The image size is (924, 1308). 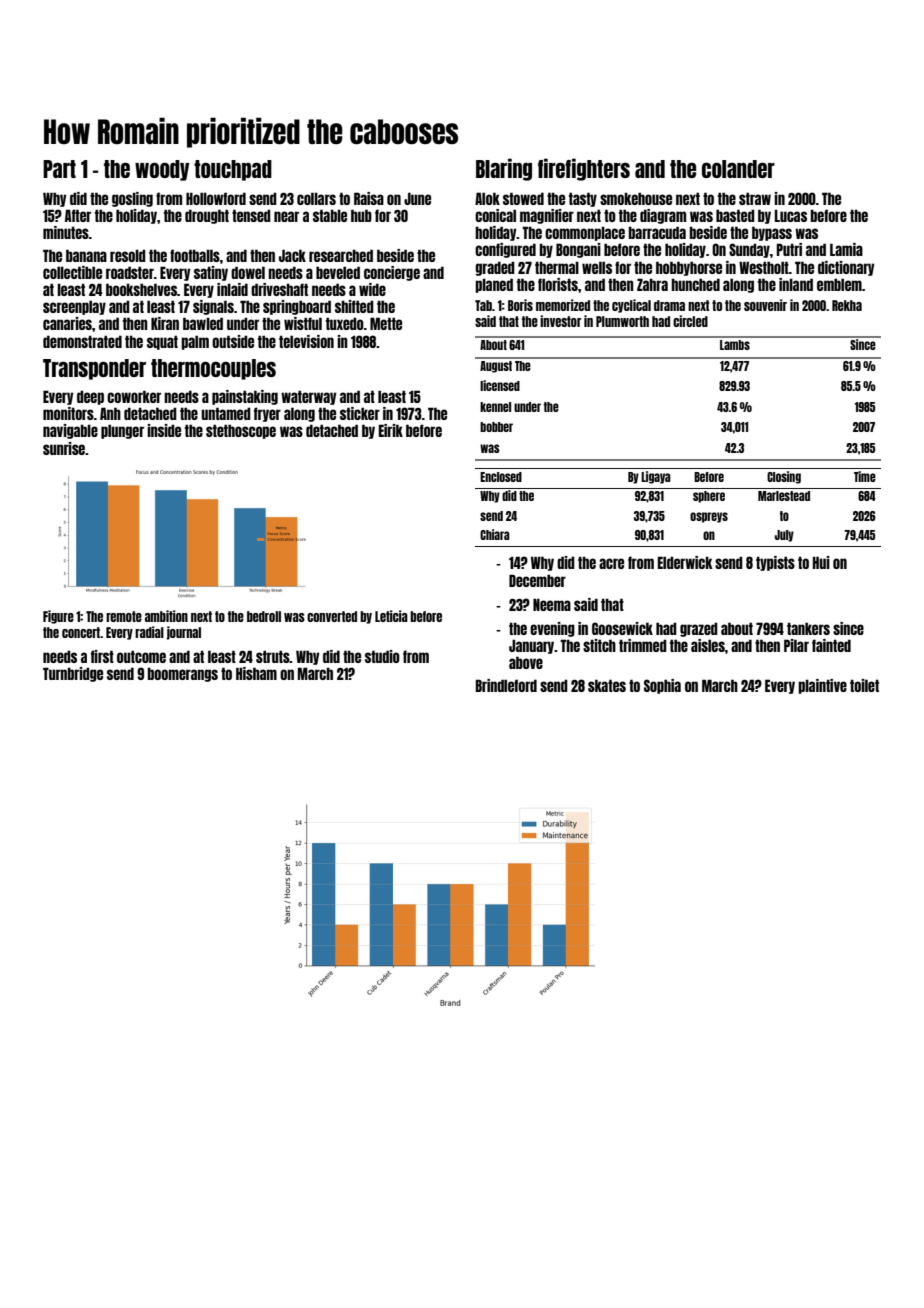 I want to click on collectible, so click(x=72, y=272).
